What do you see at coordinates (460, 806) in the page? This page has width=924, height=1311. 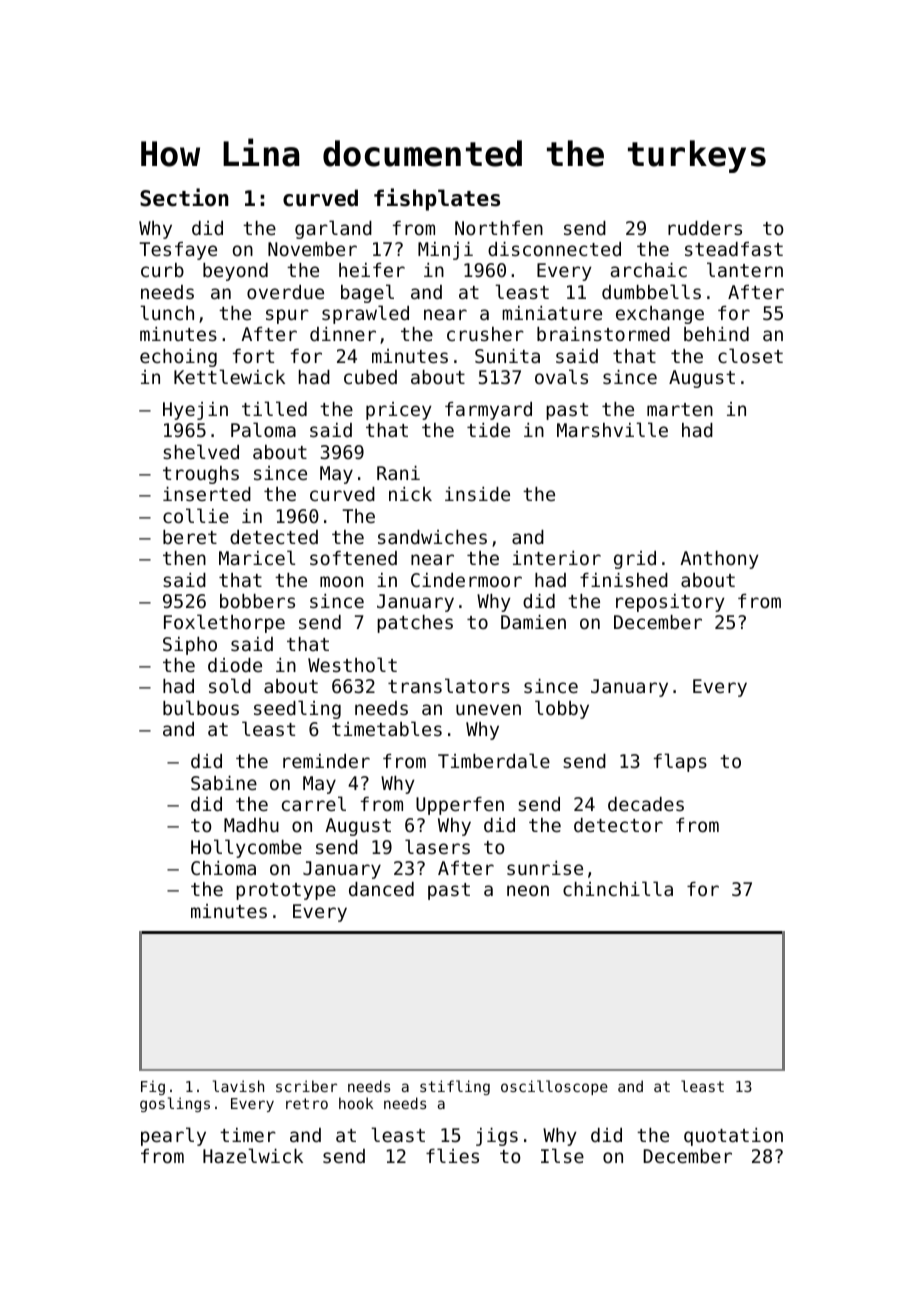 I see `Upperfen` at bounding box center [460, 806].
